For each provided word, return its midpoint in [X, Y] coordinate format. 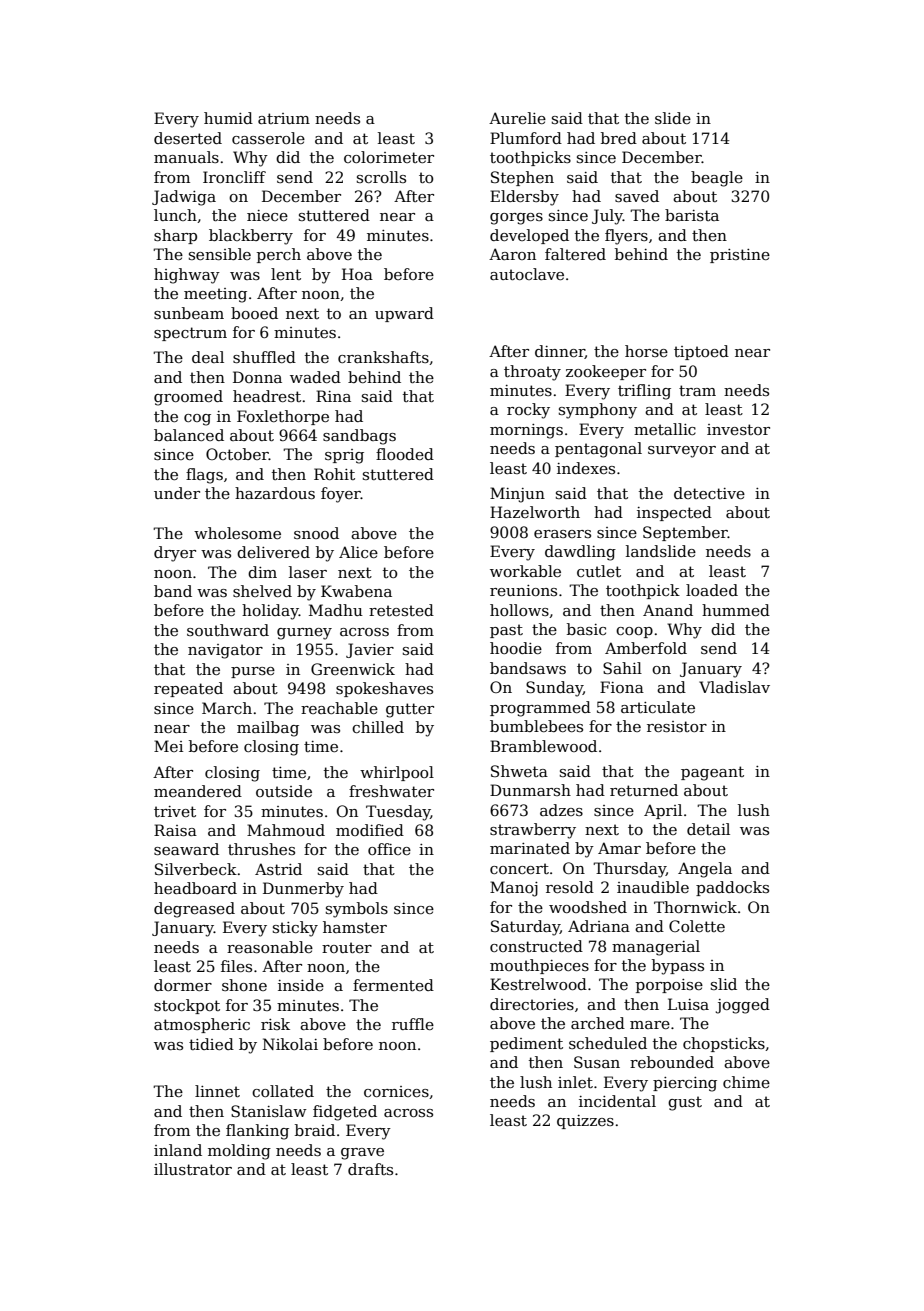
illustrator [193, 1169]
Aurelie [517, 118]
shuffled [264, 357]
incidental [617, 1101]
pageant [712, 773]
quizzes [585, 1122]
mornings [526, 431]
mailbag [268, 729]
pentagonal [598, 450]
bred [619, 138]
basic [586, 629]
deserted [188, 138]
